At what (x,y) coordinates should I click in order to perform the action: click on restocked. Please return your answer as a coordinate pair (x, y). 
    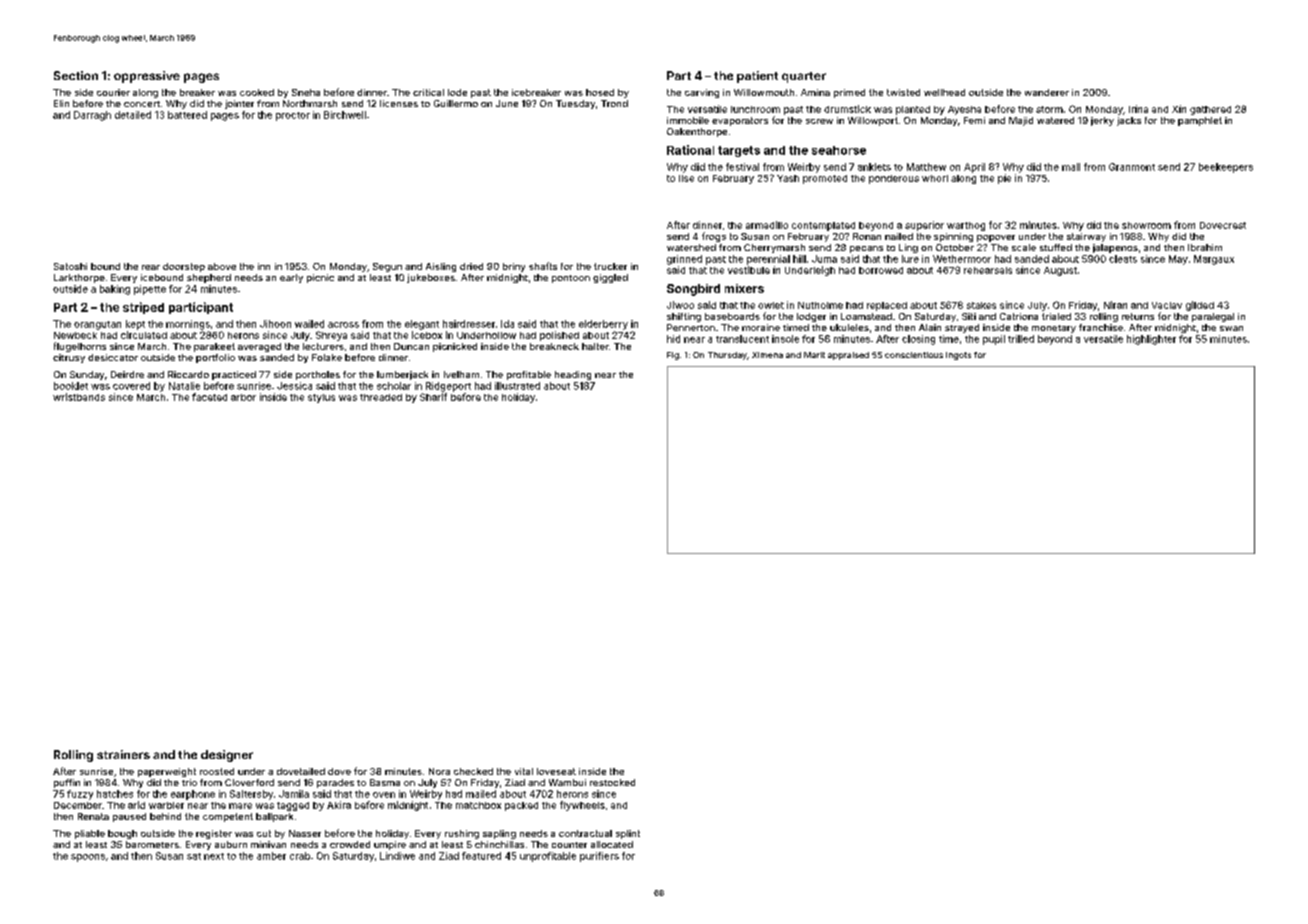
    Looking at the image, I should click on (612, 782).
